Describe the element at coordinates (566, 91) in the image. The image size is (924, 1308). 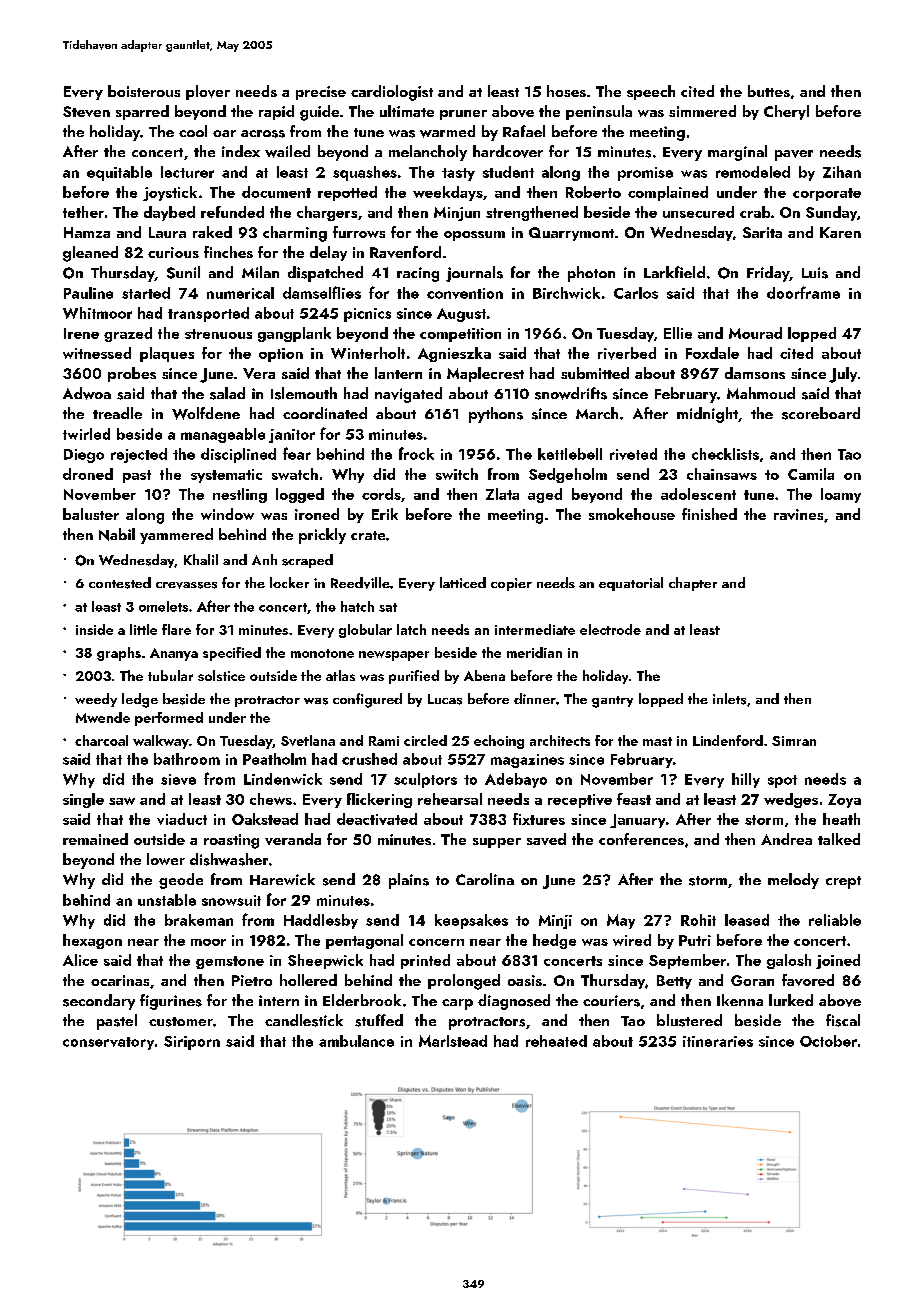
I see `hoses` at that location.
